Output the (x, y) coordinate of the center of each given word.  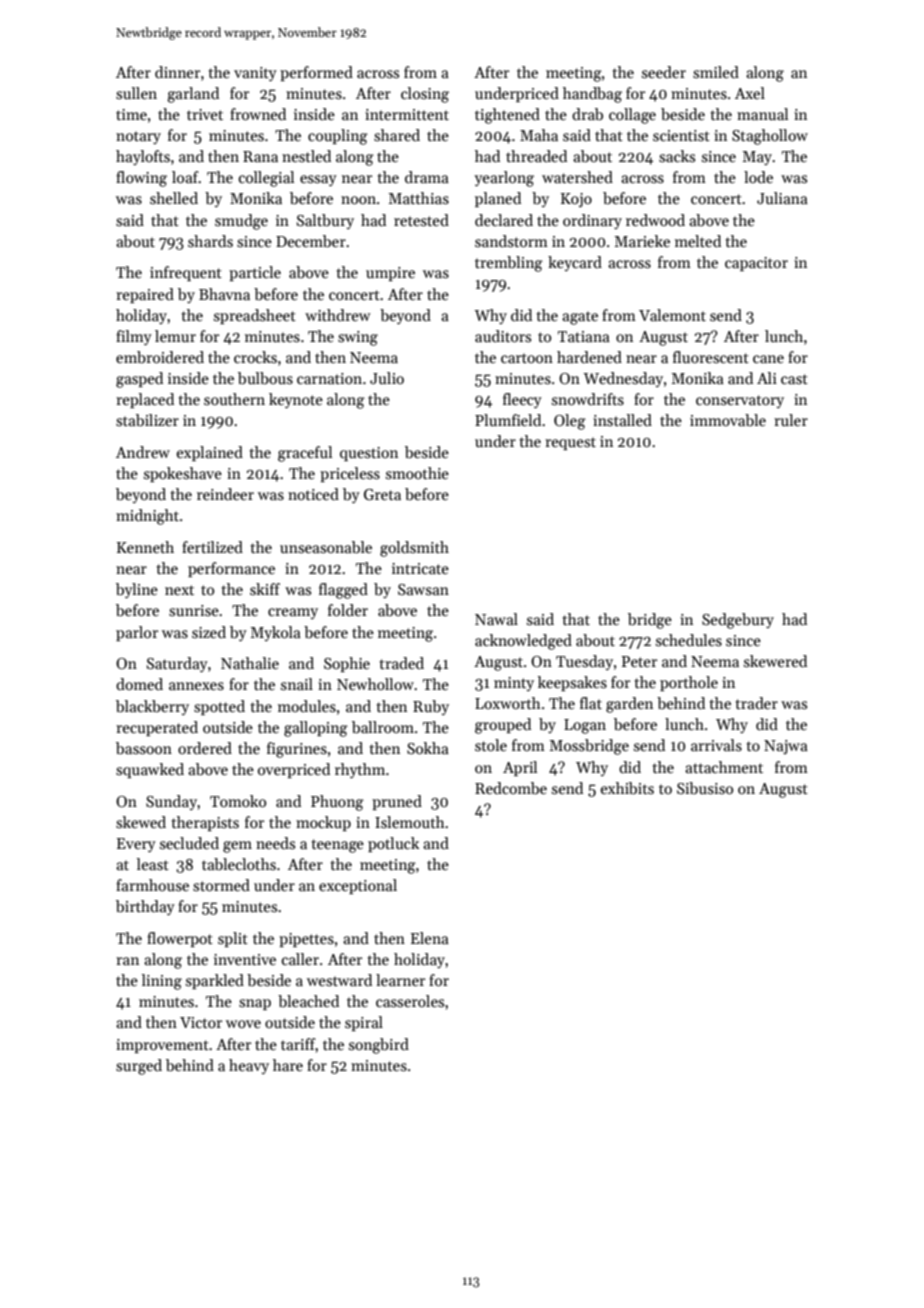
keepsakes (572, 683)
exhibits (627, 788)
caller (300, 959)
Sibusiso (705, 788)
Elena (430, 938)
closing (425, 95)
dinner (177, 72)
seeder (664, 72)
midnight (147, 517)
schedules (689, 640)
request (570, 443)
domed (139, 684)
